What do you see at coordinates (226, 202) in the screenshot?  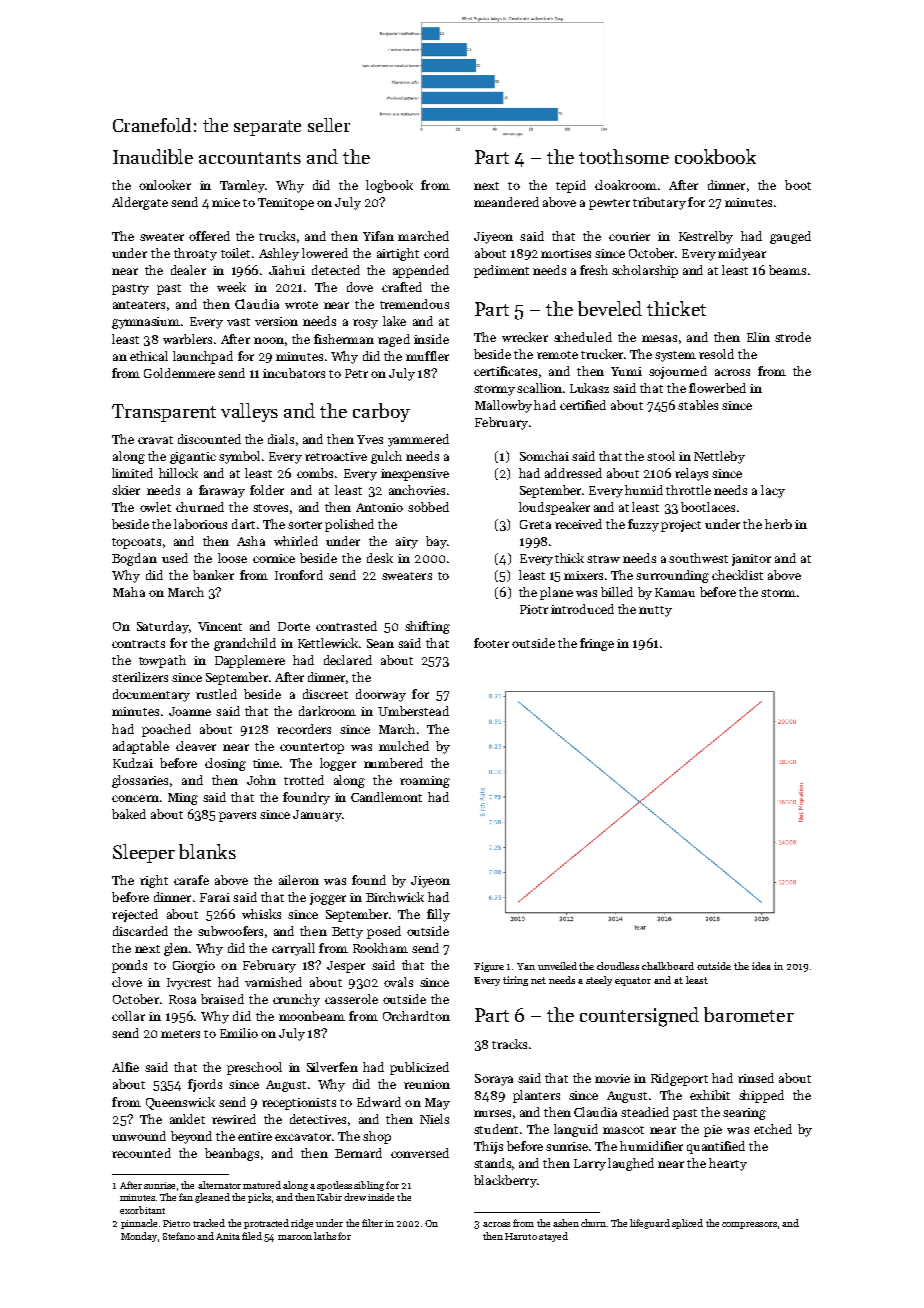 I see `mice` at bounding box center [226, 202].
